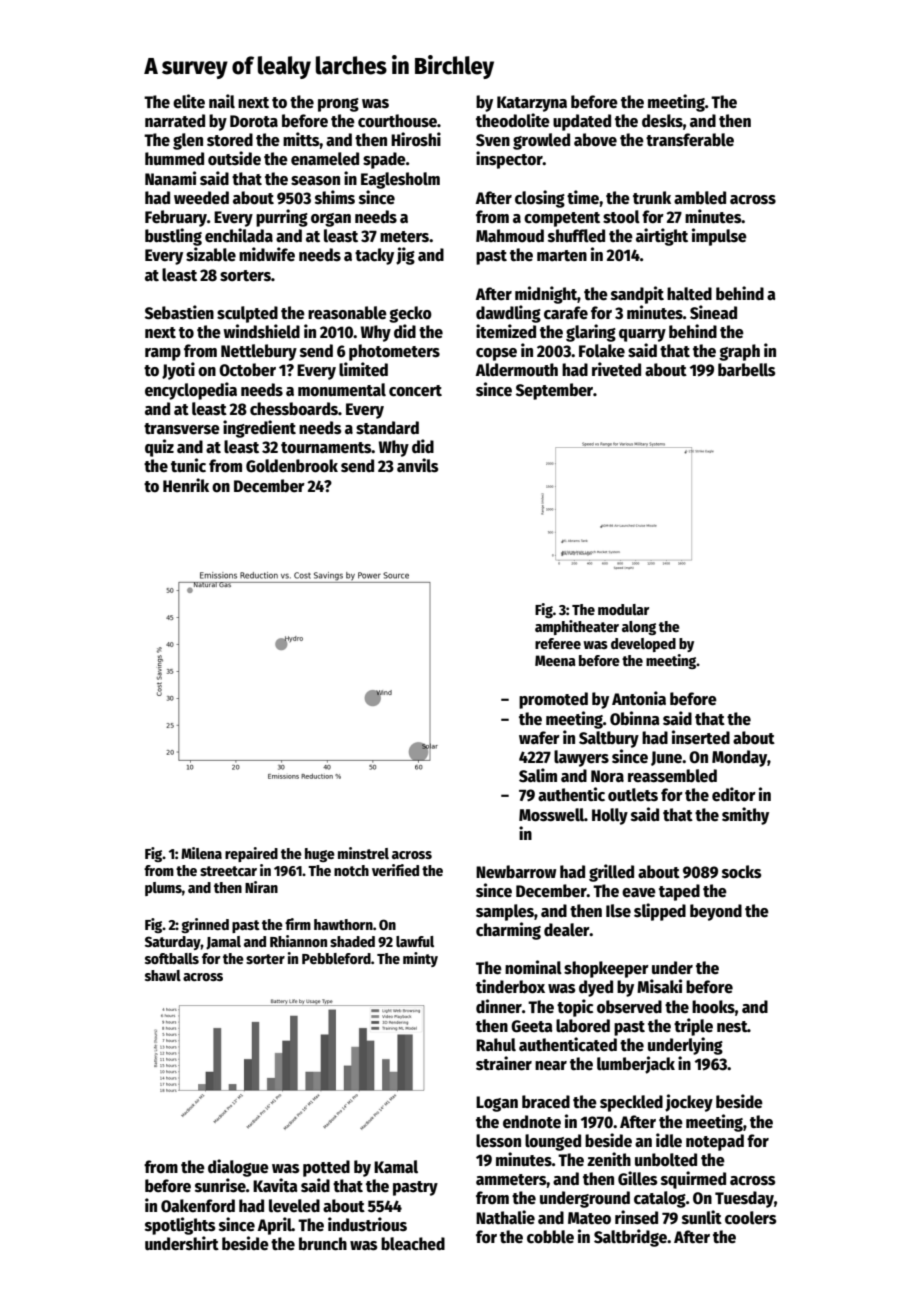  Describe the element at coordinates (701, 737) in the screenshot. I see `inserted` at that location.
